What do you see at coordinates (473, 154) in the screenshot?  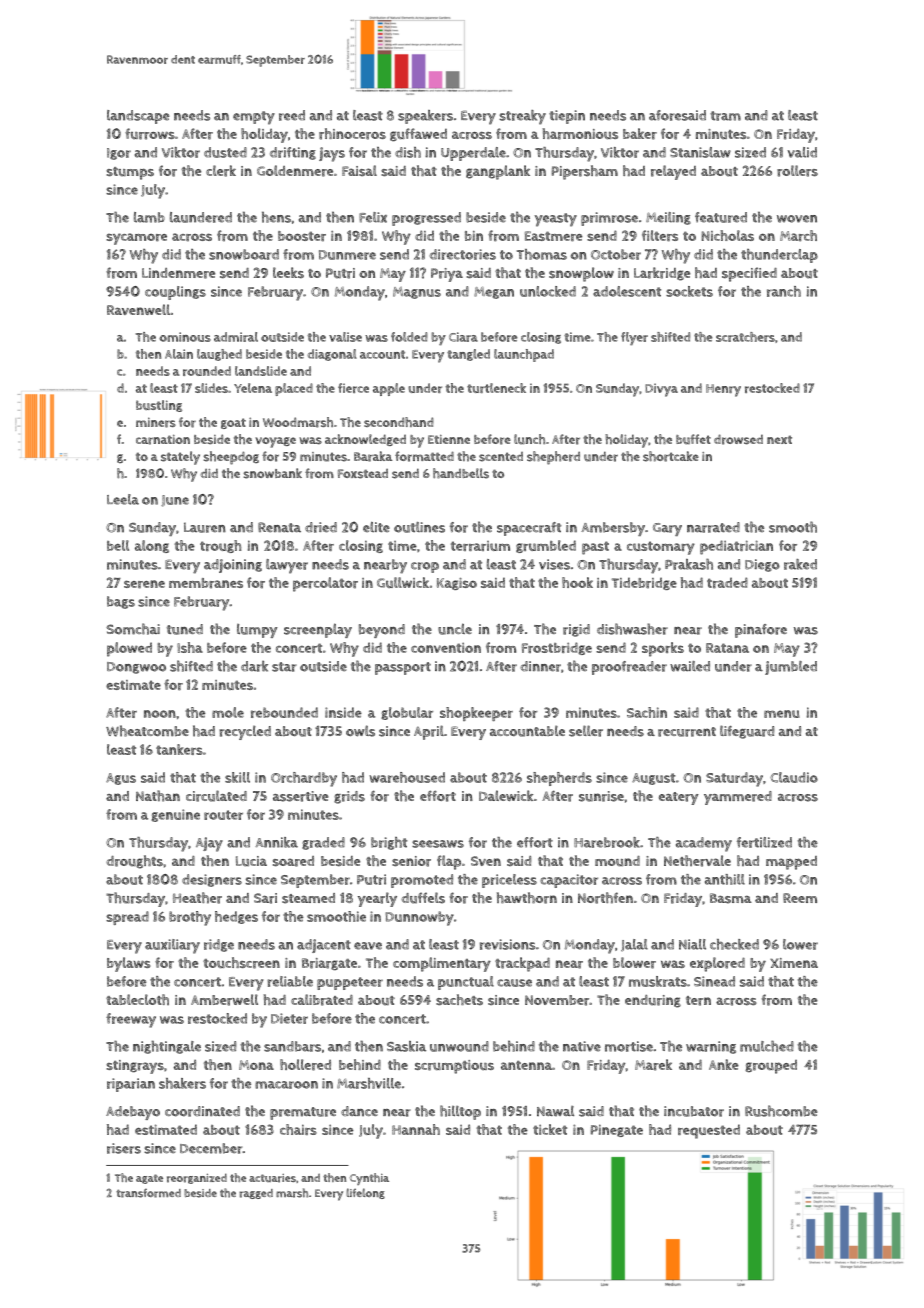 I see `Upperdale` at bounding box center [473, 154].
